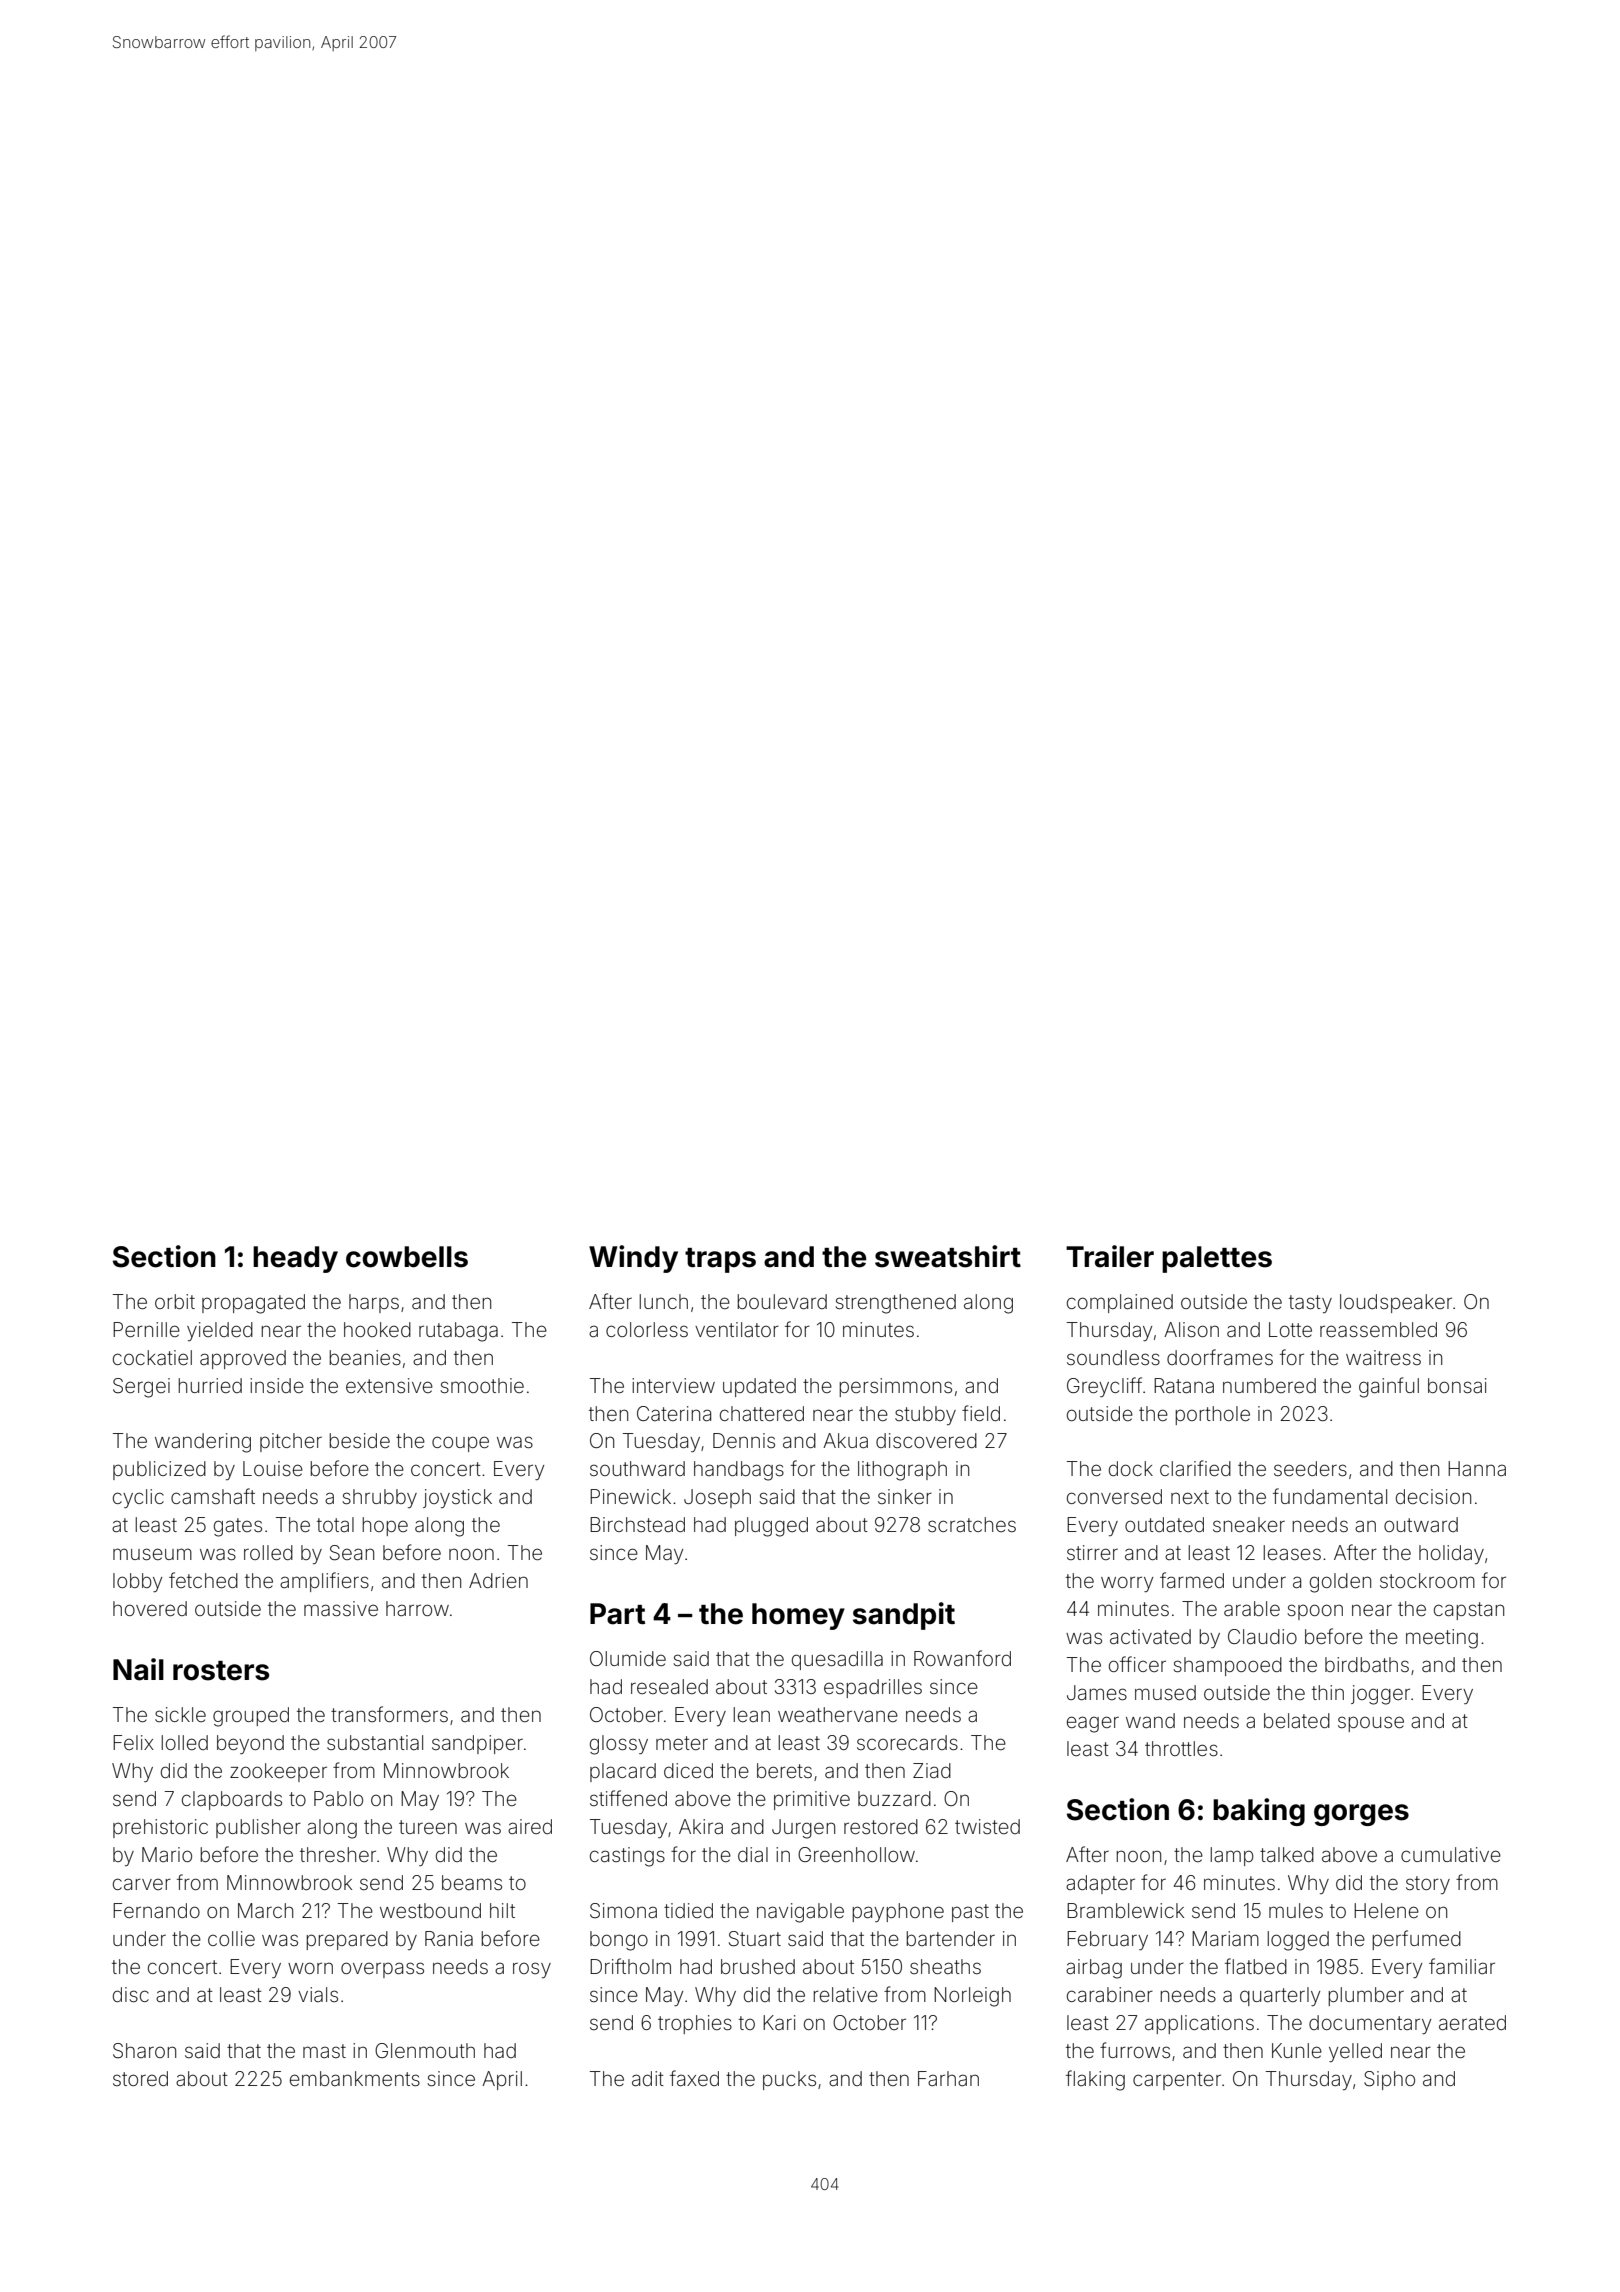  I want to click on tasty, so click(1310, 1304).
